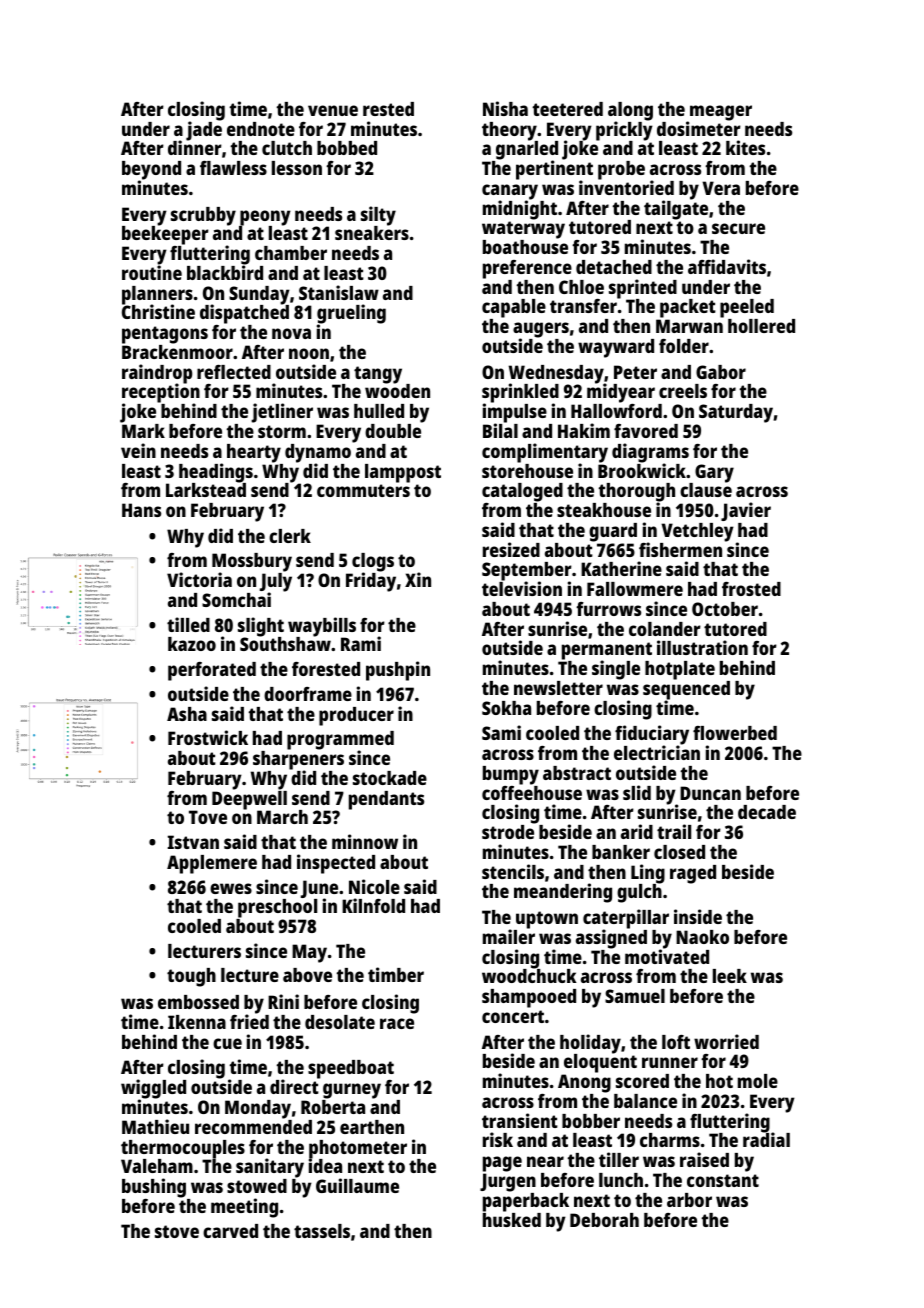  What do you see at coordinates (676, 1042) in the screenshot?
I see `loft` at bounding box center [676, 1042].
